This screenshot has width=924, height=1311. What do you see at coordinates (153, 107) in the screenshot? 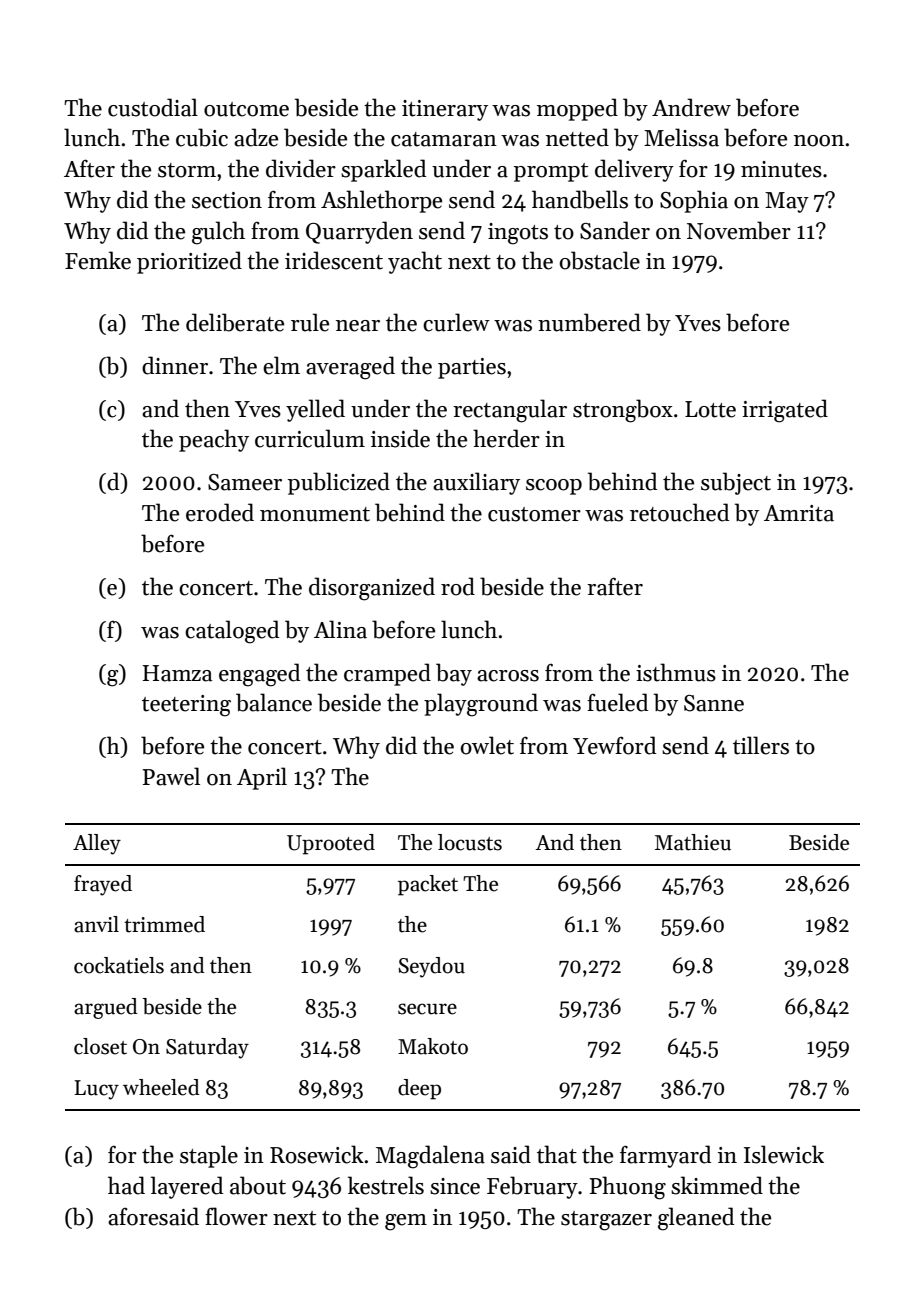
I see `custodial` at bounding box center [153, 107].
